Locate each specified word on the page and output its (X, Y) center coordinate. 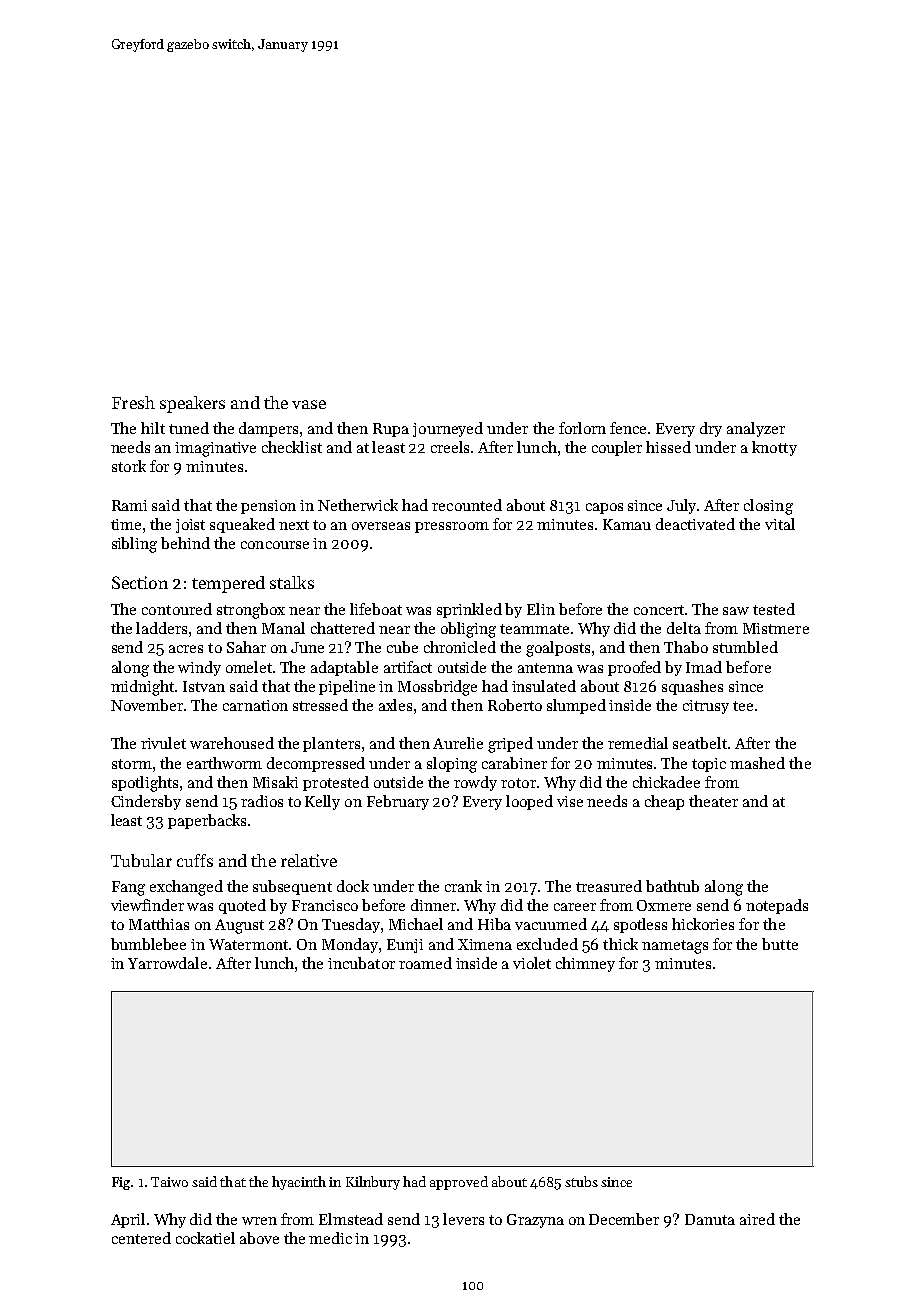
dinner (433, 905)
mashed (757, 763)
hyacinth (299, 1183)
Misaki (275, 782)
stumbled (745, 647)
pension (268, 507)
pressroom (452, 527)
